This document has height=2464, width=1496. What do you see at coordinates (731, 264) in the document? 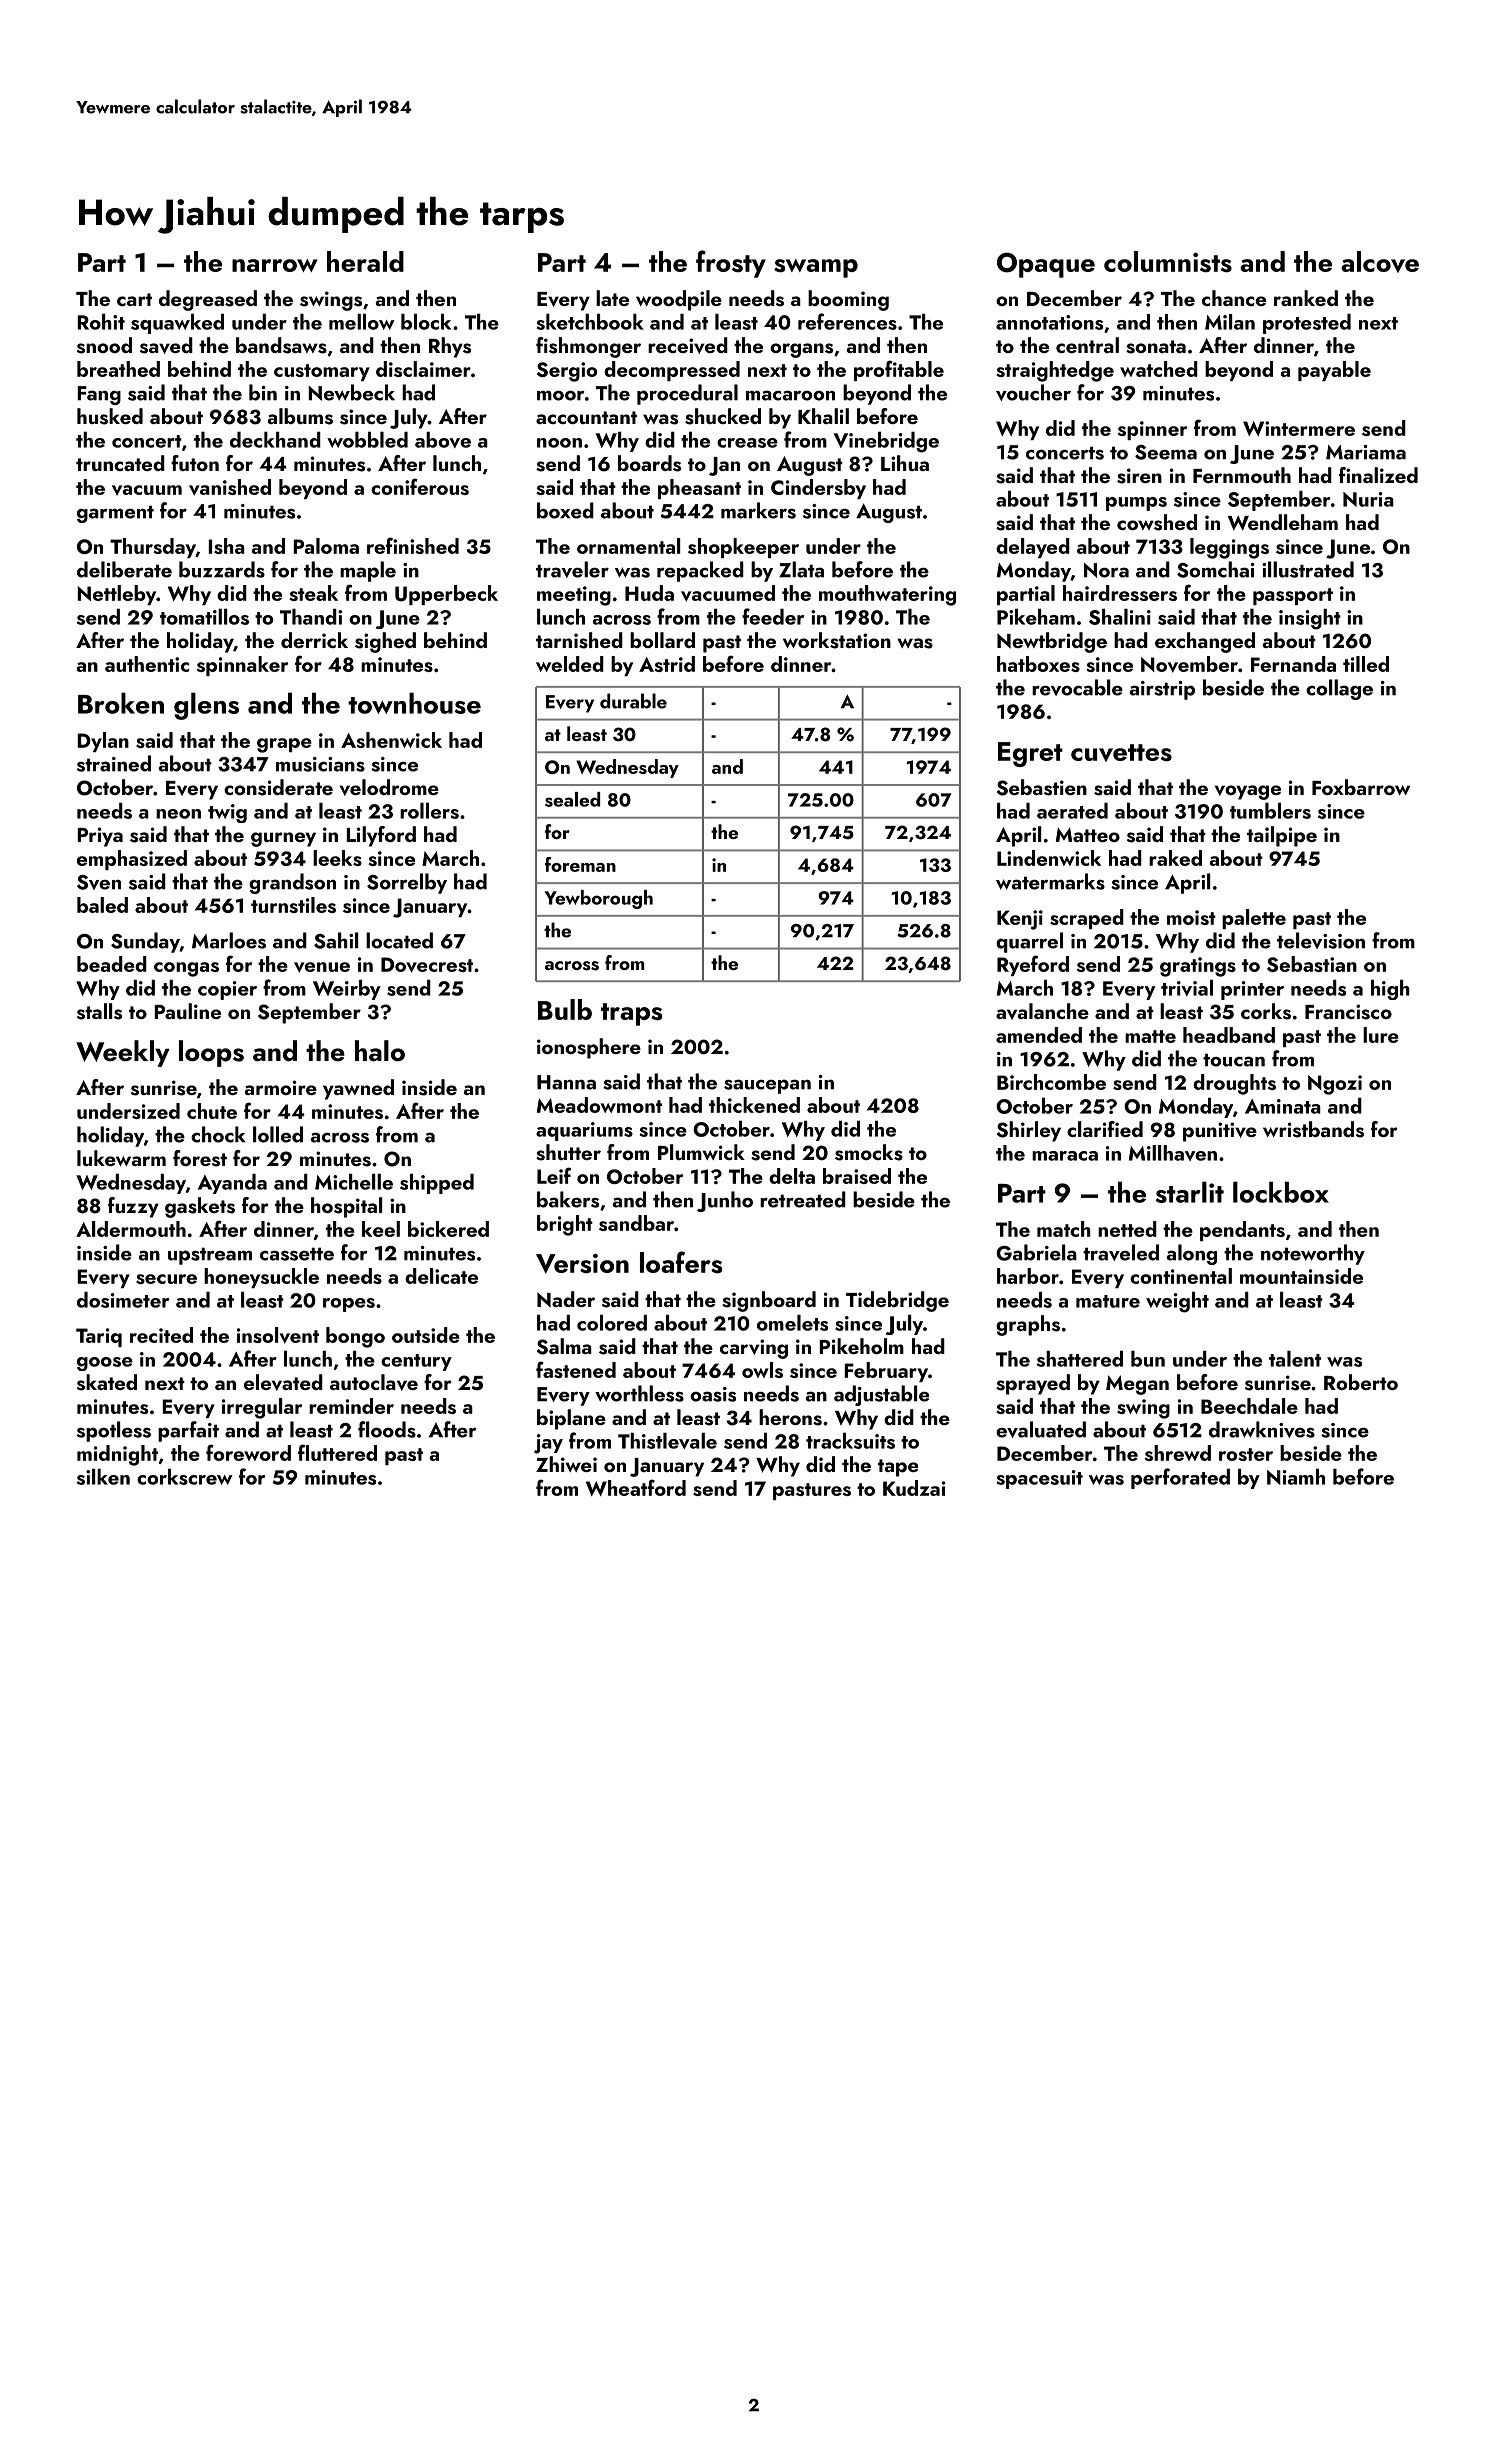
I see `frosty` at bounding box center [731, 264].
